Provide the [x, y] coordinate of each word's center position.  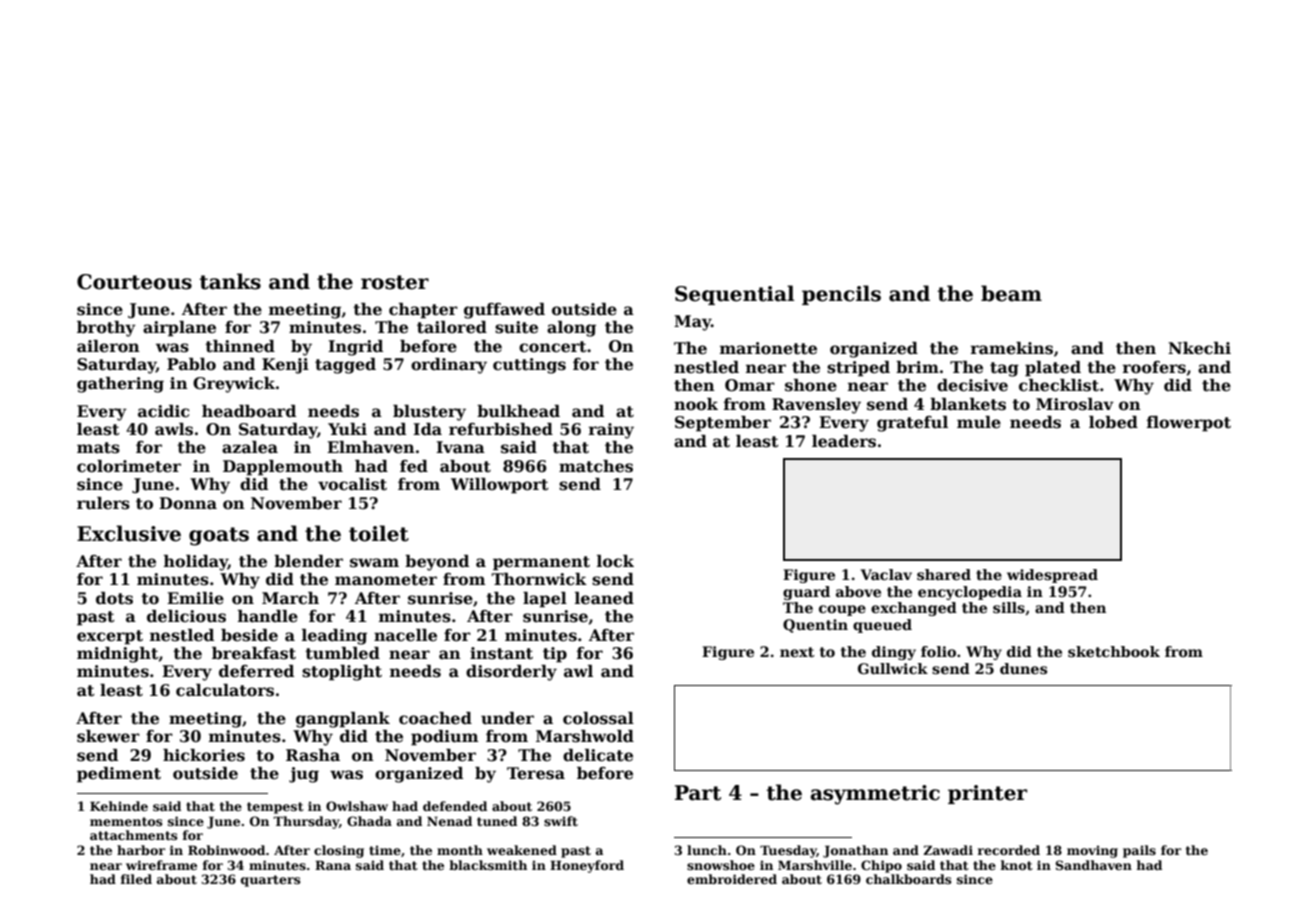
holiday [196, 563]
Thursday [306, 822]
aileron [108, 346]
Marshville [815, 865]
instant [501, 653]
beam [1011, 293]
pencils [841, 295]
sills [1009, 607]
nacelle [405, 635]
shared [944, 574]
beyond [437, 563]
